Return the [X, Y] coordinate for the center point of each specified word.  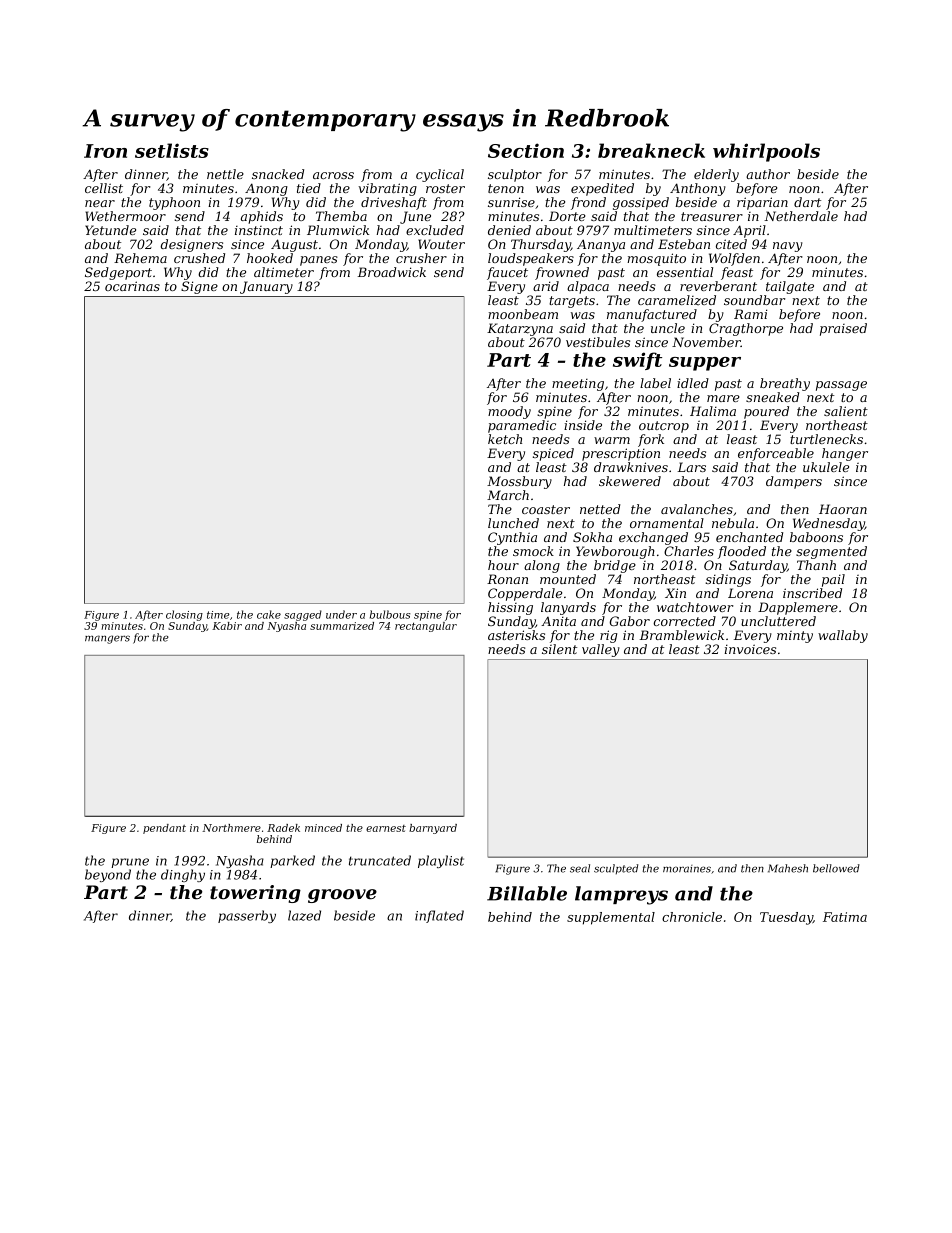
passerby [247, 916]
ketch [505, 439]
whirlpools [766, 152]
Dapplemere [798, 608]
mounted [568, 579]
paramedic [522, 426]
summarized [342, 626]
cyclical [440, 175]
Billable [527, 893]
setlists [172, 150]
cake [269, 614]
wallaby [843, 636]
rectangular [426, 627]
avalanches [697, 509]
